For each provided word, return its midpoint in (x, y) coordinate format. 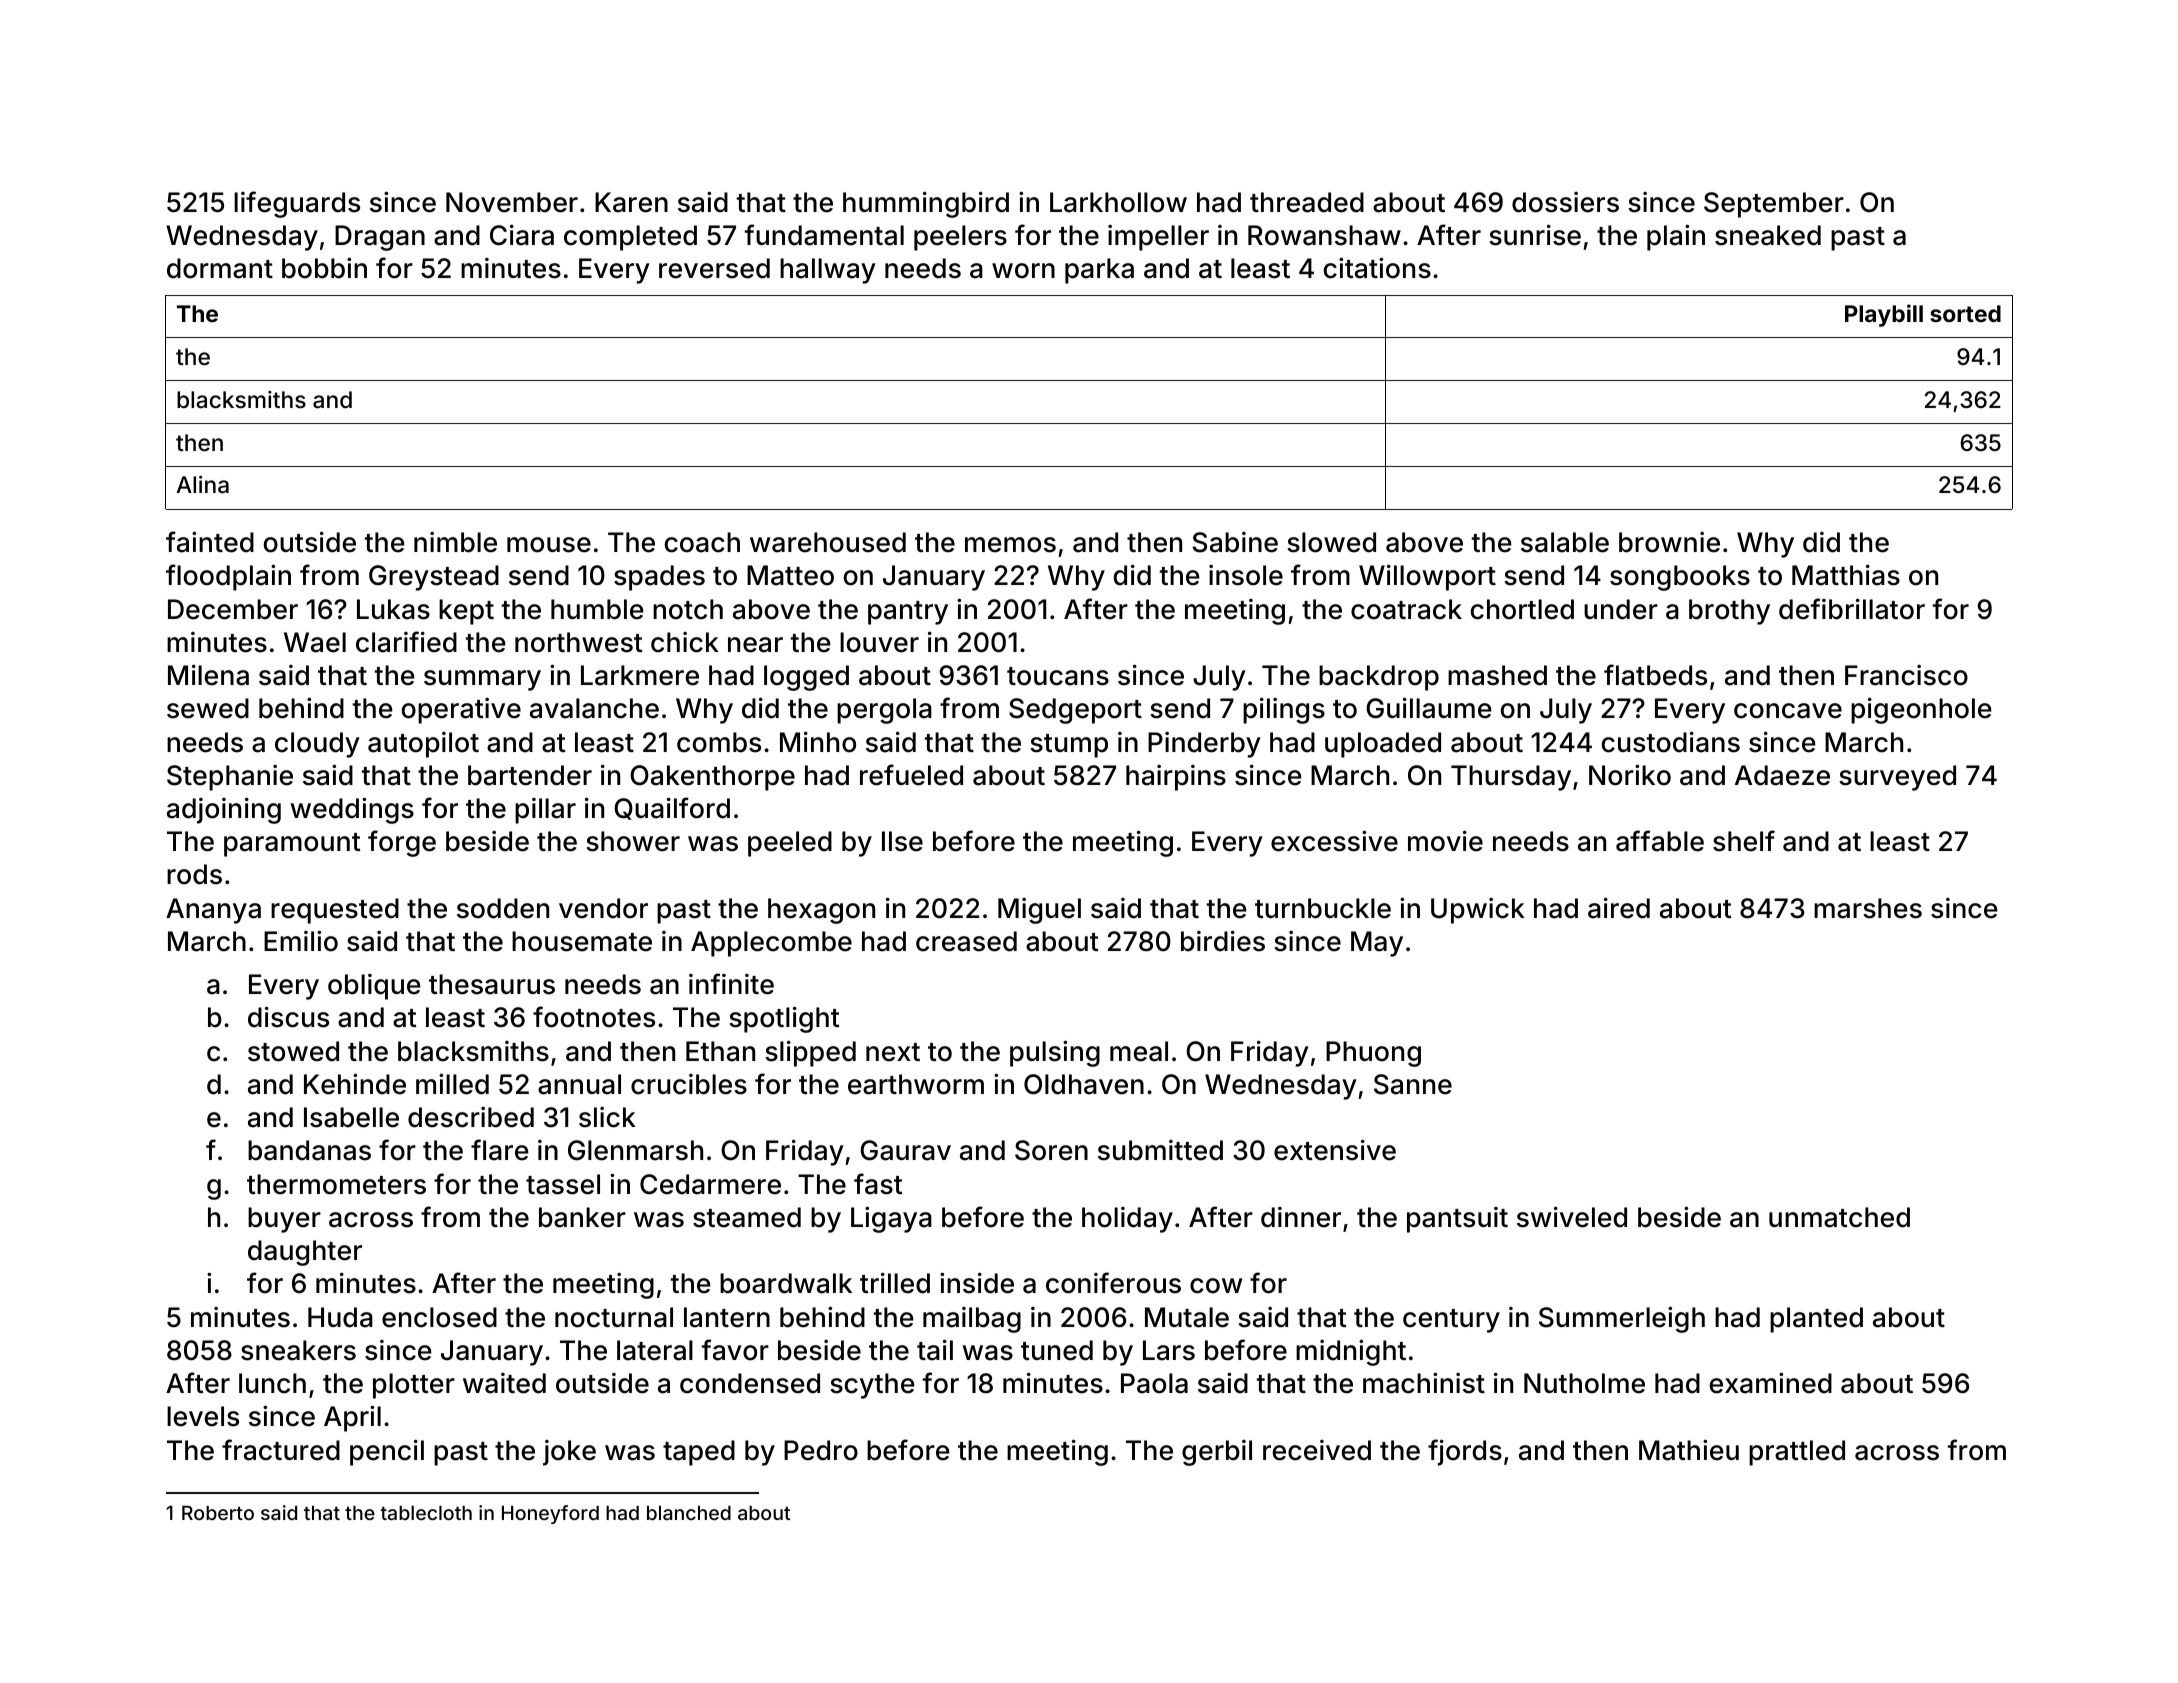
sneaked (1768, 235)
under (1621, 609)
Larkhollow (1118, 202)
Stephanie (230, 778)
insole (1246, 575)
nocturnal (614, 1317)
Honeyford (550, 1514)
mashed (1497, 675)
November (512, 202)
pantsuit (1457, 1220)
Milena (208, 675)
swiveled (1572, 1217)
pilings (1284, 710)
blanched (689, 1513)
